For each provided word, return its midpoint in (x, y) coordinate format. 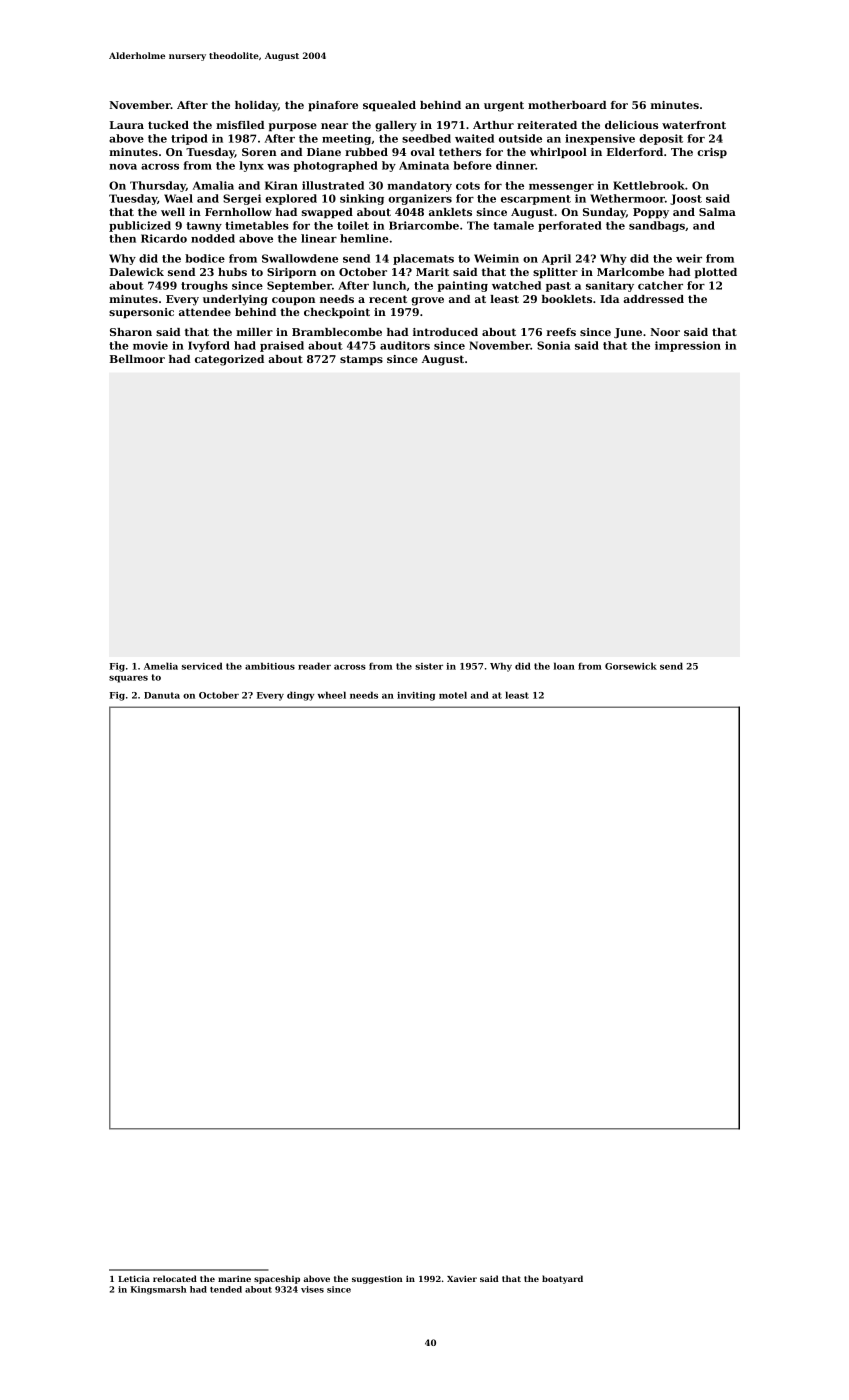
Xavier (462, 1278)
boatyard (562, 1279)
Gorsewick (631, 666)
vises (312, 1289)
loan (564, 666)
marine (234, 1279)
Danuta (162, 695)
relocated (175, 1278)
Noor (665, 332)
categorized (229, 360)
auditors (405, 345)
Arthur (493, 125)
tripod (189, 139)
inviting (416, 696)
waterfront (694, 125)
